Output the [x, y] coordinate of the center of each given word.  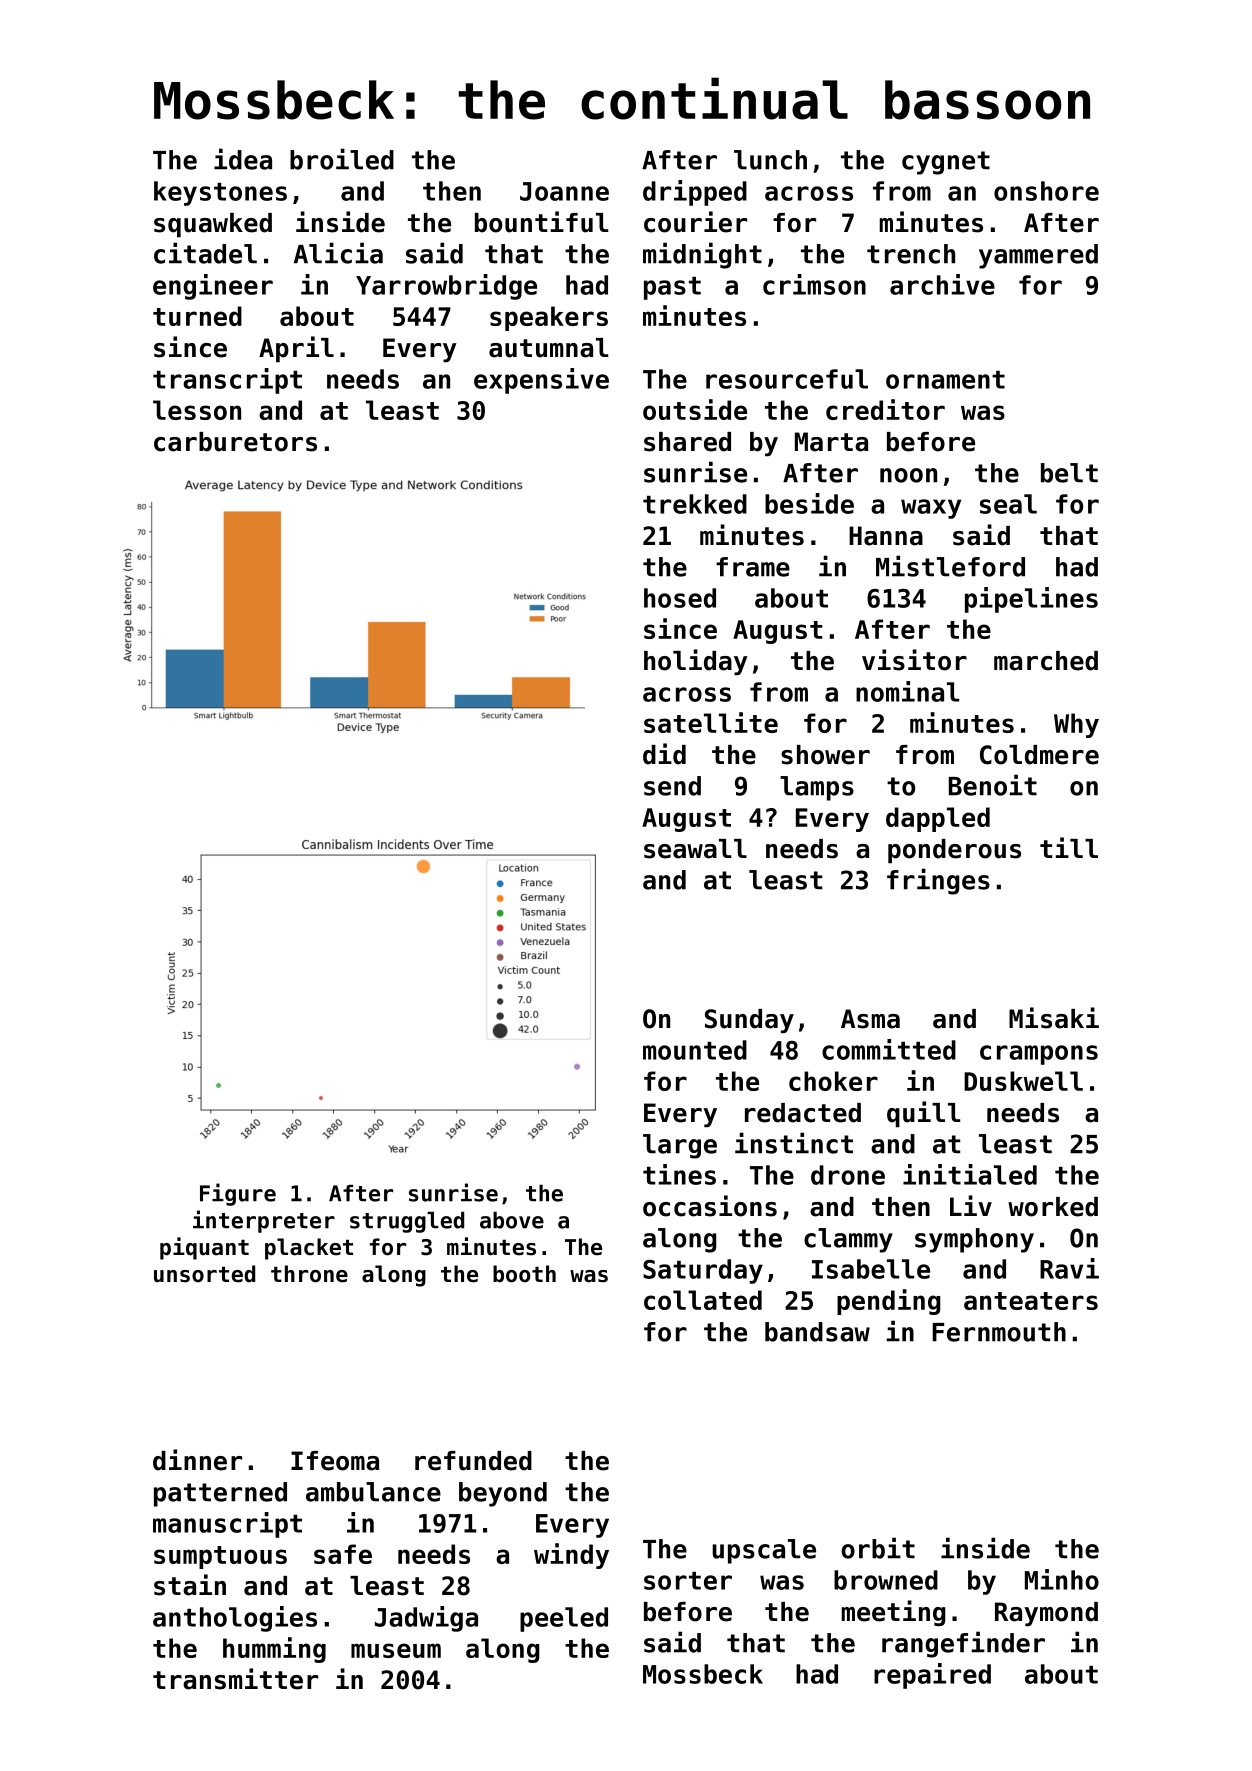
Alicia [338, 253]
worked [1053, 1207]
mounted [695, 1050]
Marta [831, 442]
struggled [407, 1222]
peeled [564, 1619]
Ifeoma [335, 1461]
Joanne [564, 191]
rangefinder [963, 1644]
